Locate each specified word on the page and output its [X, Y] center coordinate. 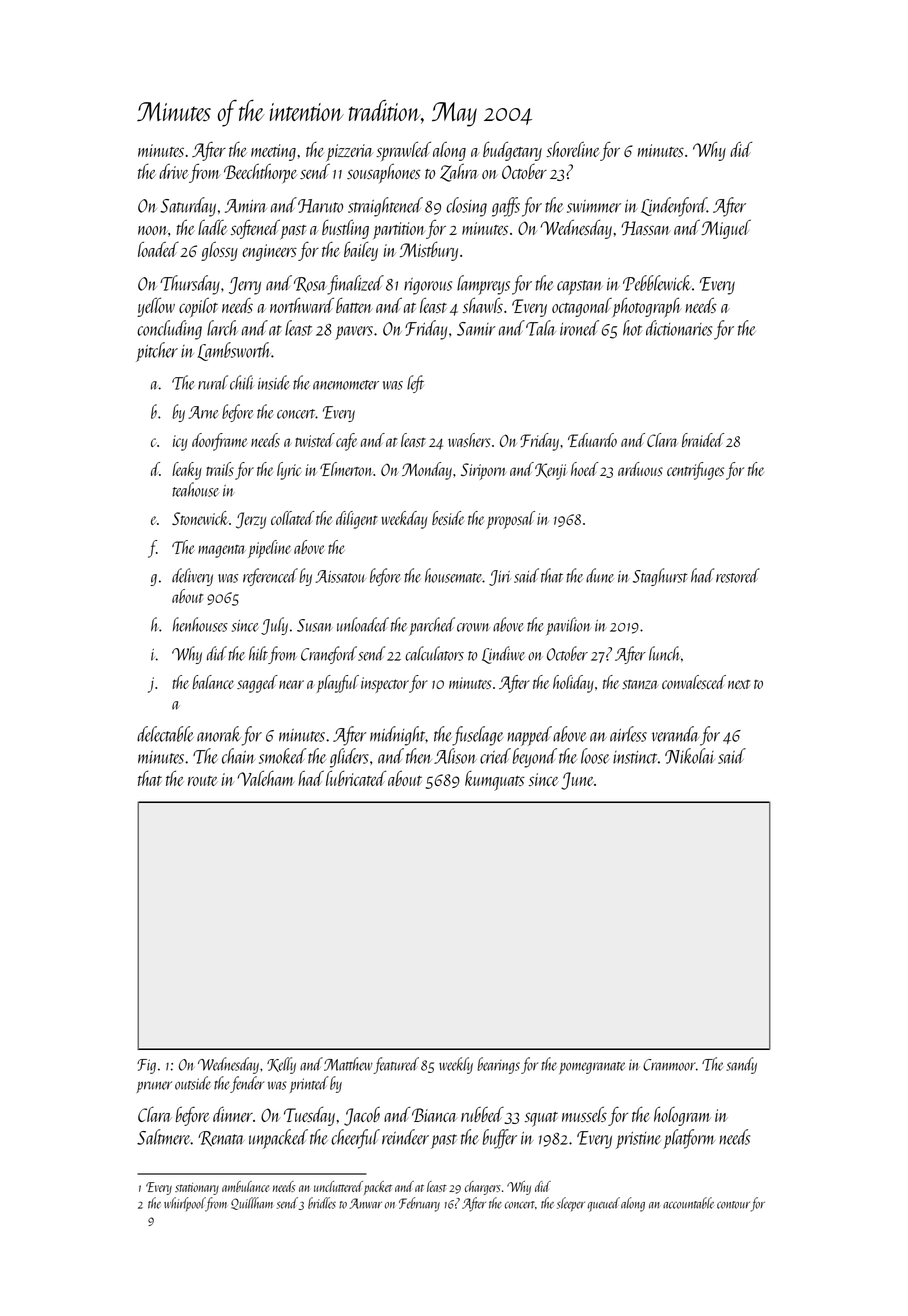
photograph [647, 307]
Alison [455, 756]
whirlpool [185, 1204]
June [577, 781]
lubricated [356, 778]
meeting [273, 152]
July [274, 626]
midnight [398, 736]
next [739, 684]
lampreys [483, 285]
